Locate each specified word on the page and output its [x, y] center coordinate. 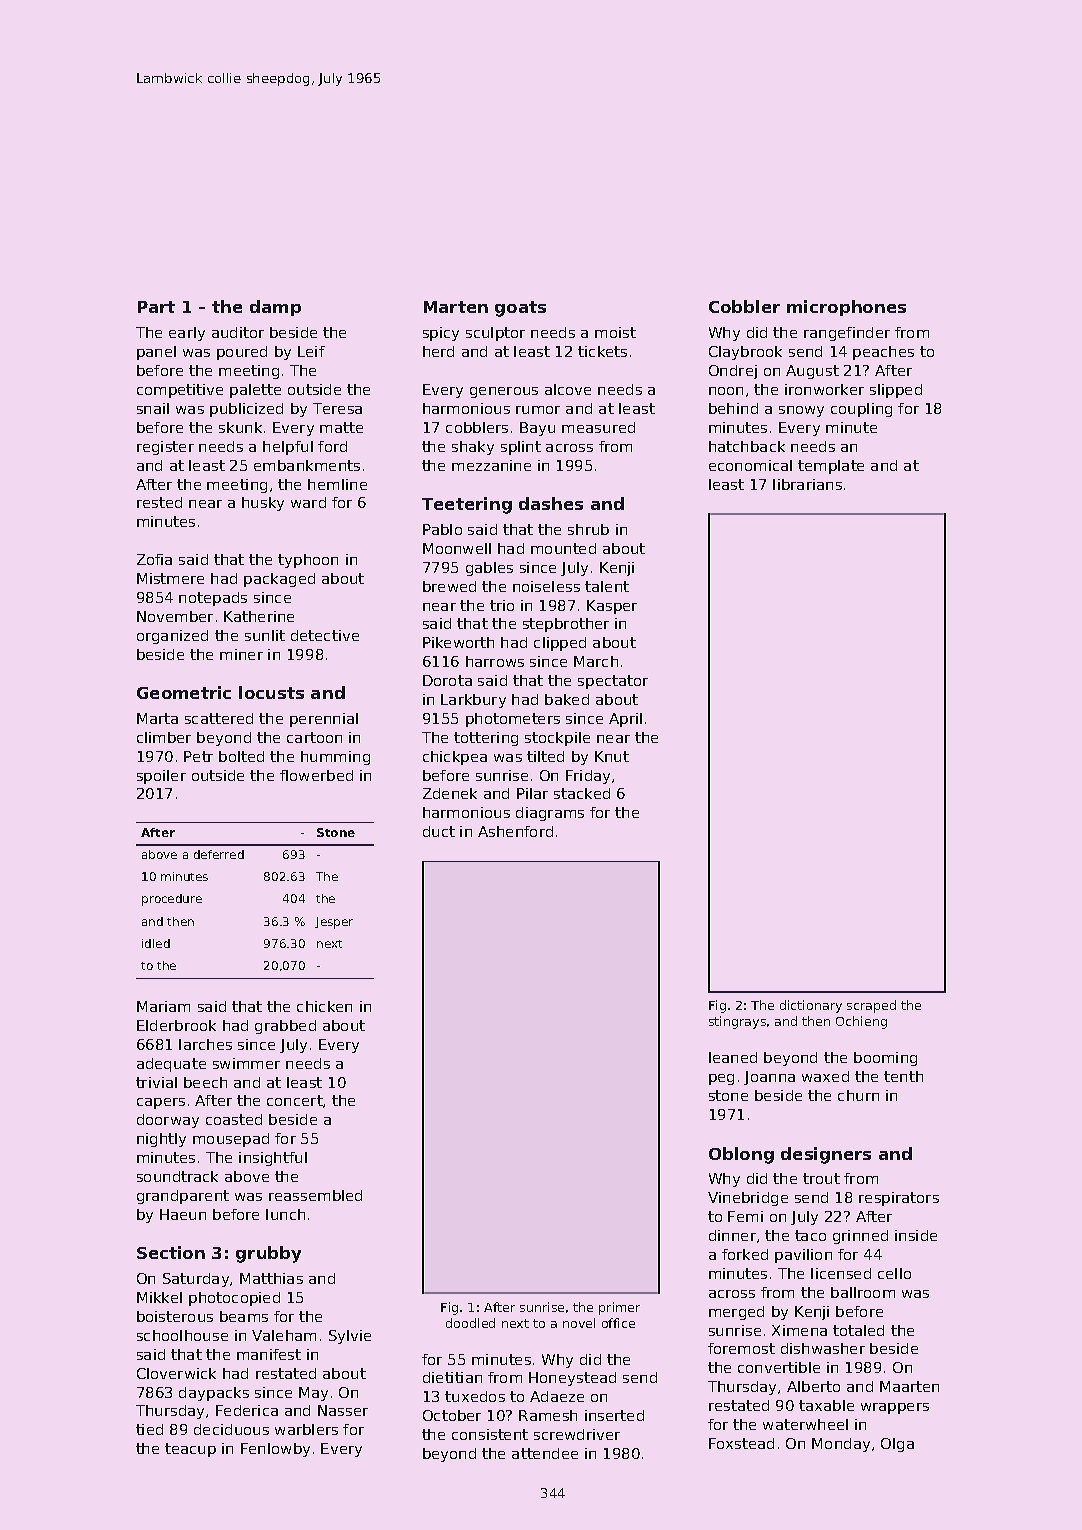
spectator [613, 682]
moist [615, 332]
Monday [841, 1445]
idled [156, 943]
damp [275, 308]
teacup [190, 1450]
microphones [846, 308]
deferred [219, 854]
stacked [582, 793]
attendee [545, 1453]
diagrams [550, 814]
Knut [612, 756]
